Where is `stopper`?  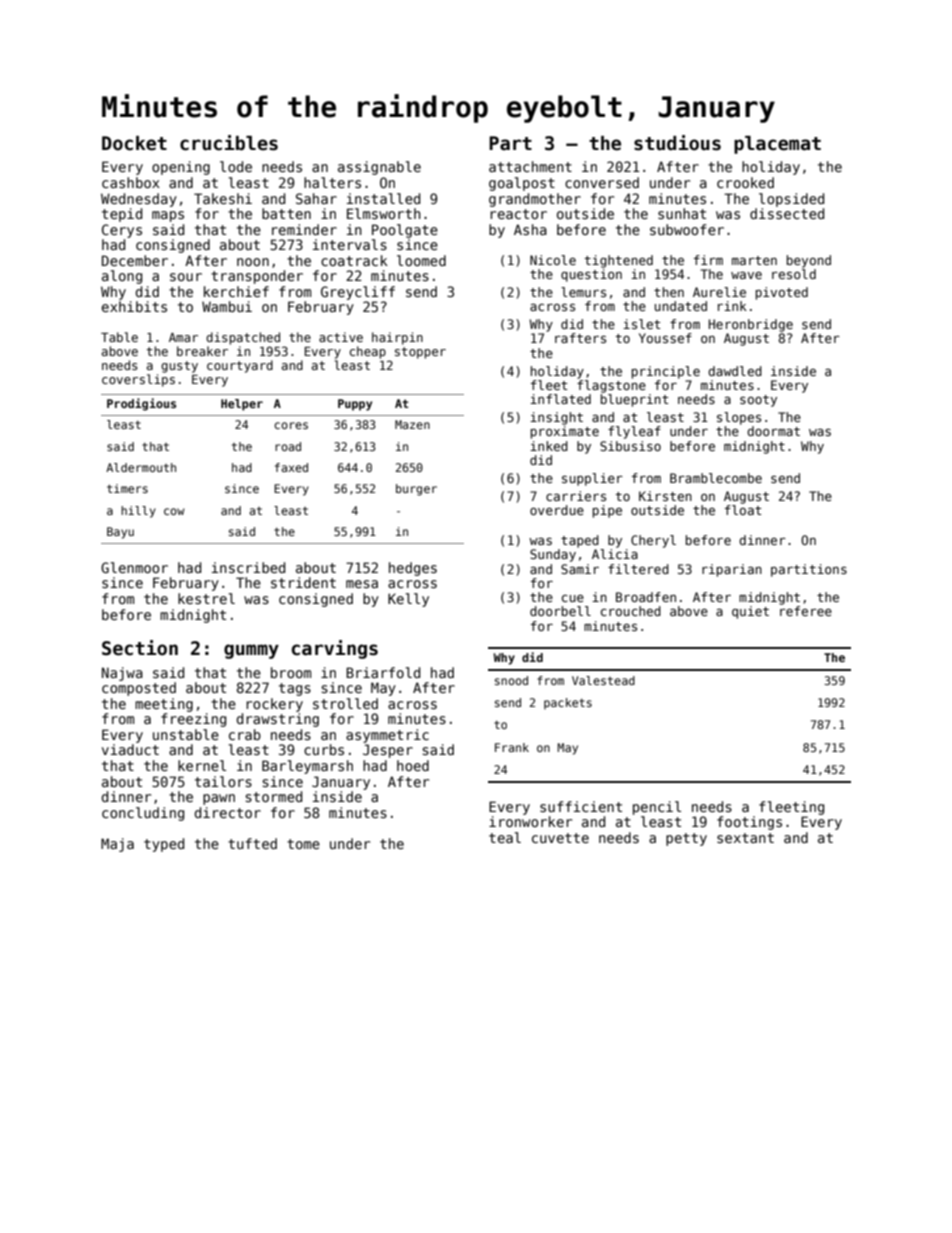 stopper is located at coordinates (420, 353).
